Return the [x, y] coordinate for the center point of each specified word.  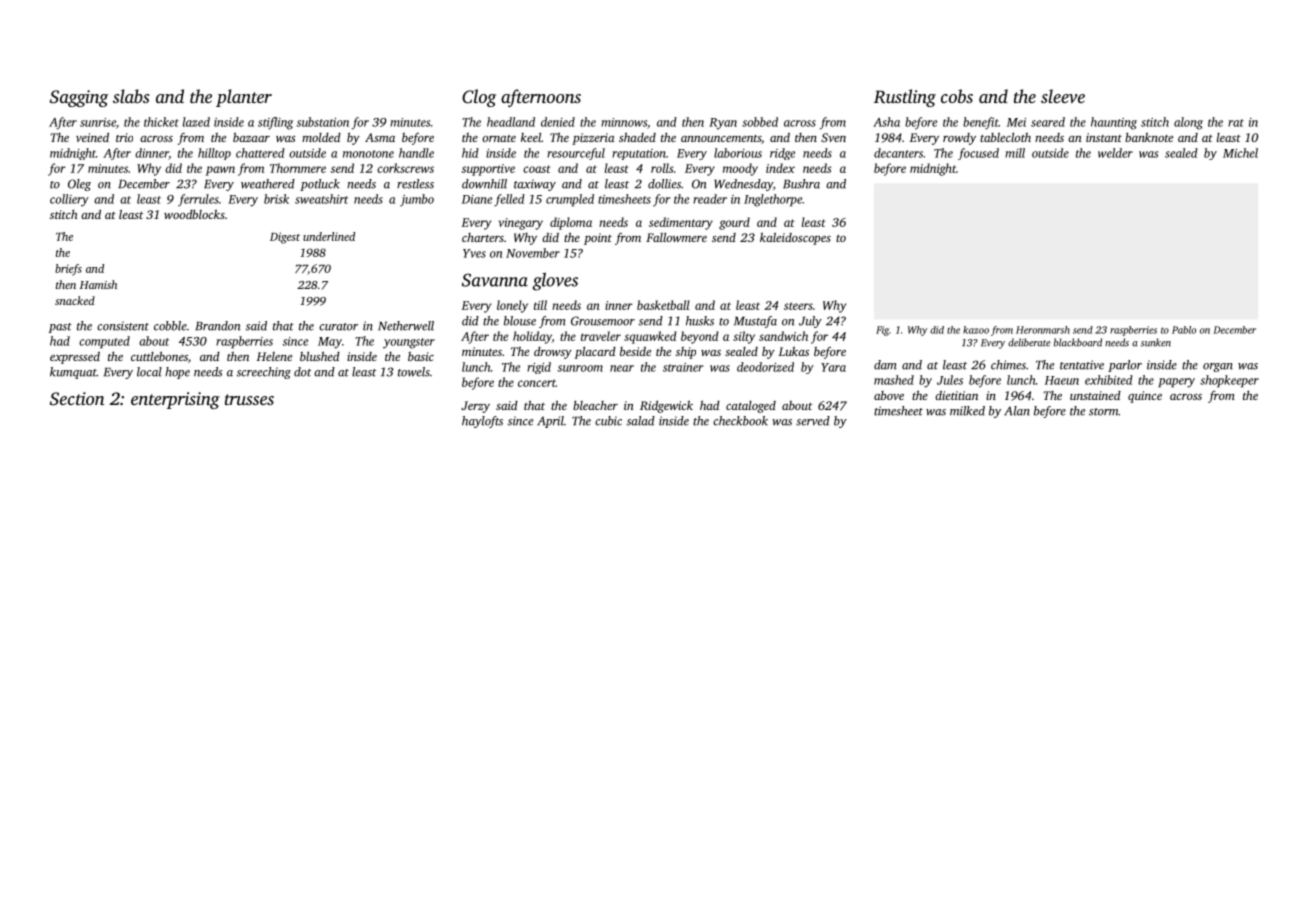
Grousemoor [603, 321]
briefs [68, 270]
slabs [131, 96]
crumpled [570, 200]
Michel [1240, 153]
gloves [555, 282]
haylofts [482, 422]
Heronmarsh [1043, 330]
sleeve [1063, 96]
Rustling [905, 98]
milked [967, 411]
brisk [276, 199]
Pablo [1184, 330]
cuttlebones [159, 356]
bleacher [595, 405]
